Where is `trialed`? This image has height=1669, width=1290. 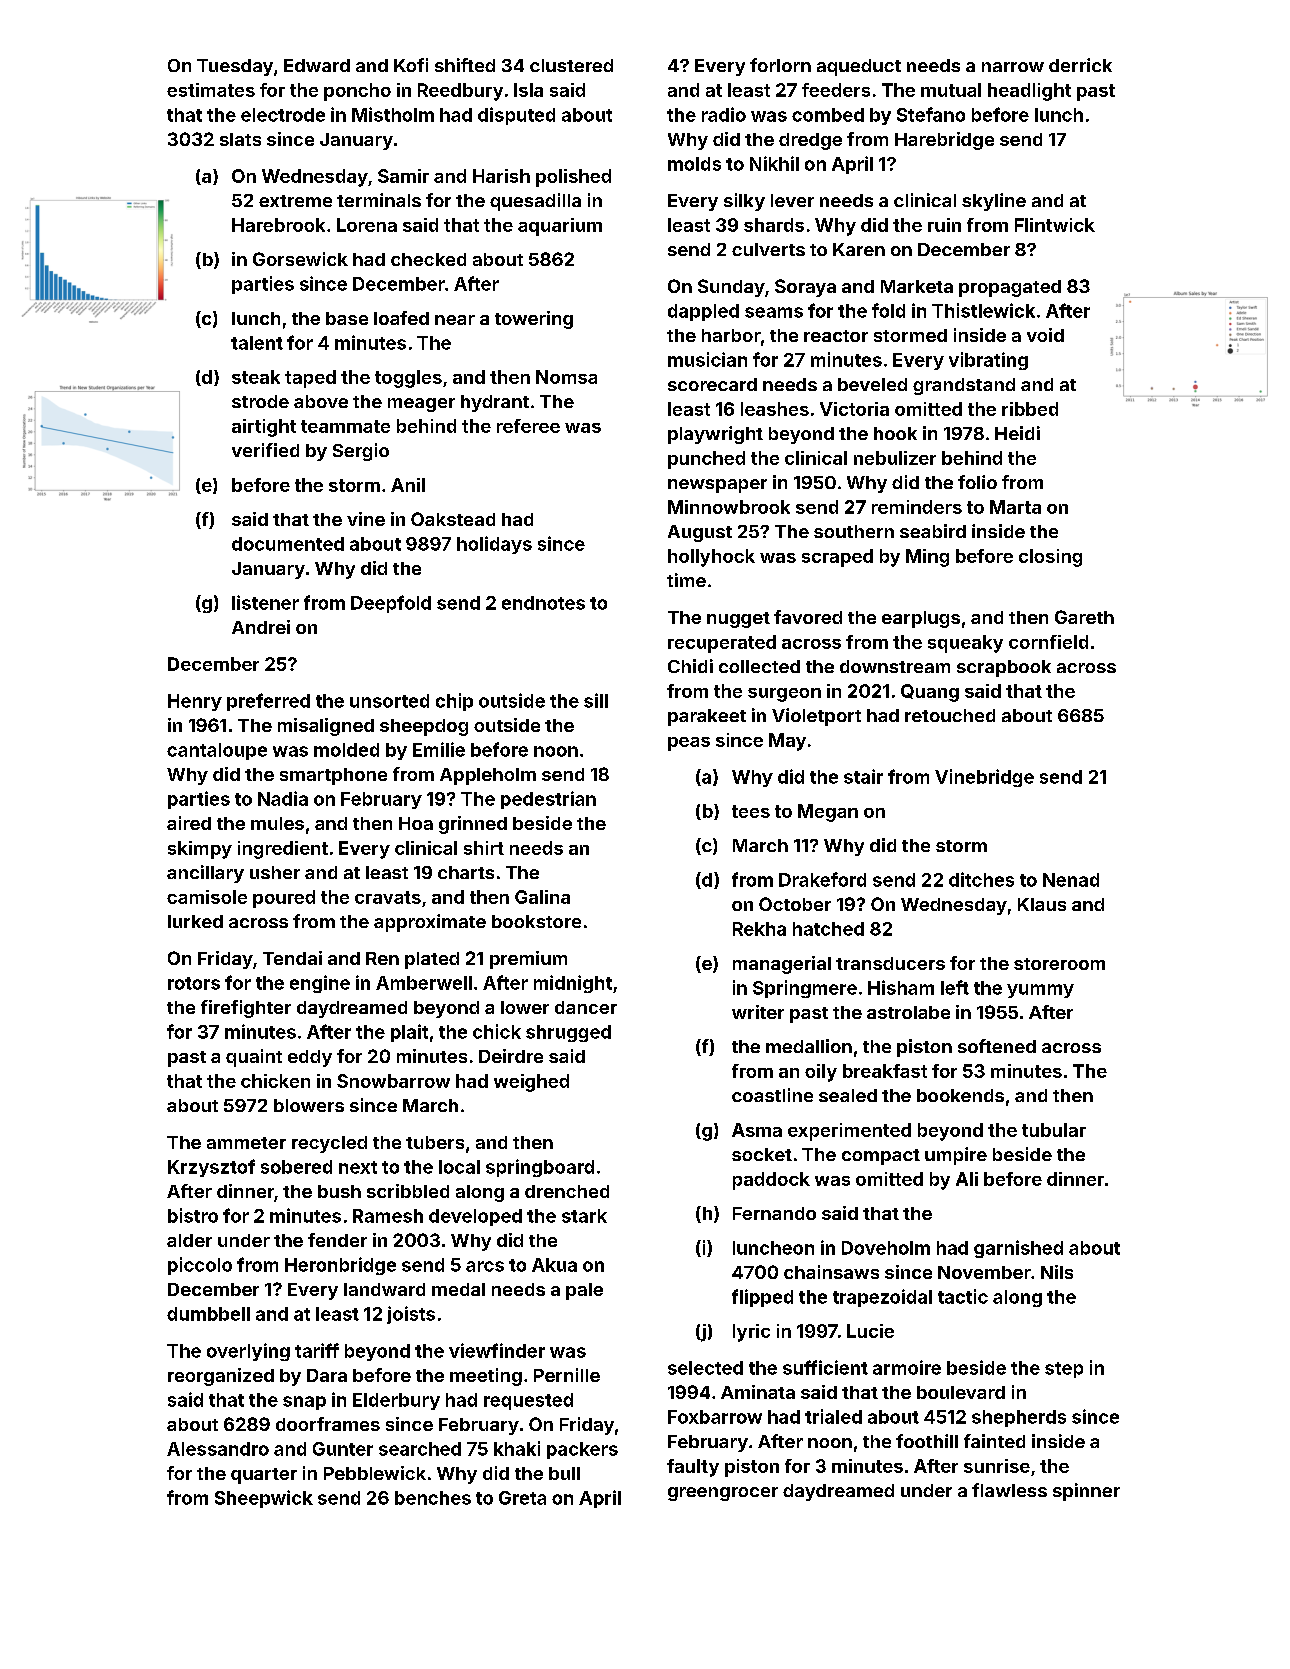 trialed is located at coordinates (833, 1416).
